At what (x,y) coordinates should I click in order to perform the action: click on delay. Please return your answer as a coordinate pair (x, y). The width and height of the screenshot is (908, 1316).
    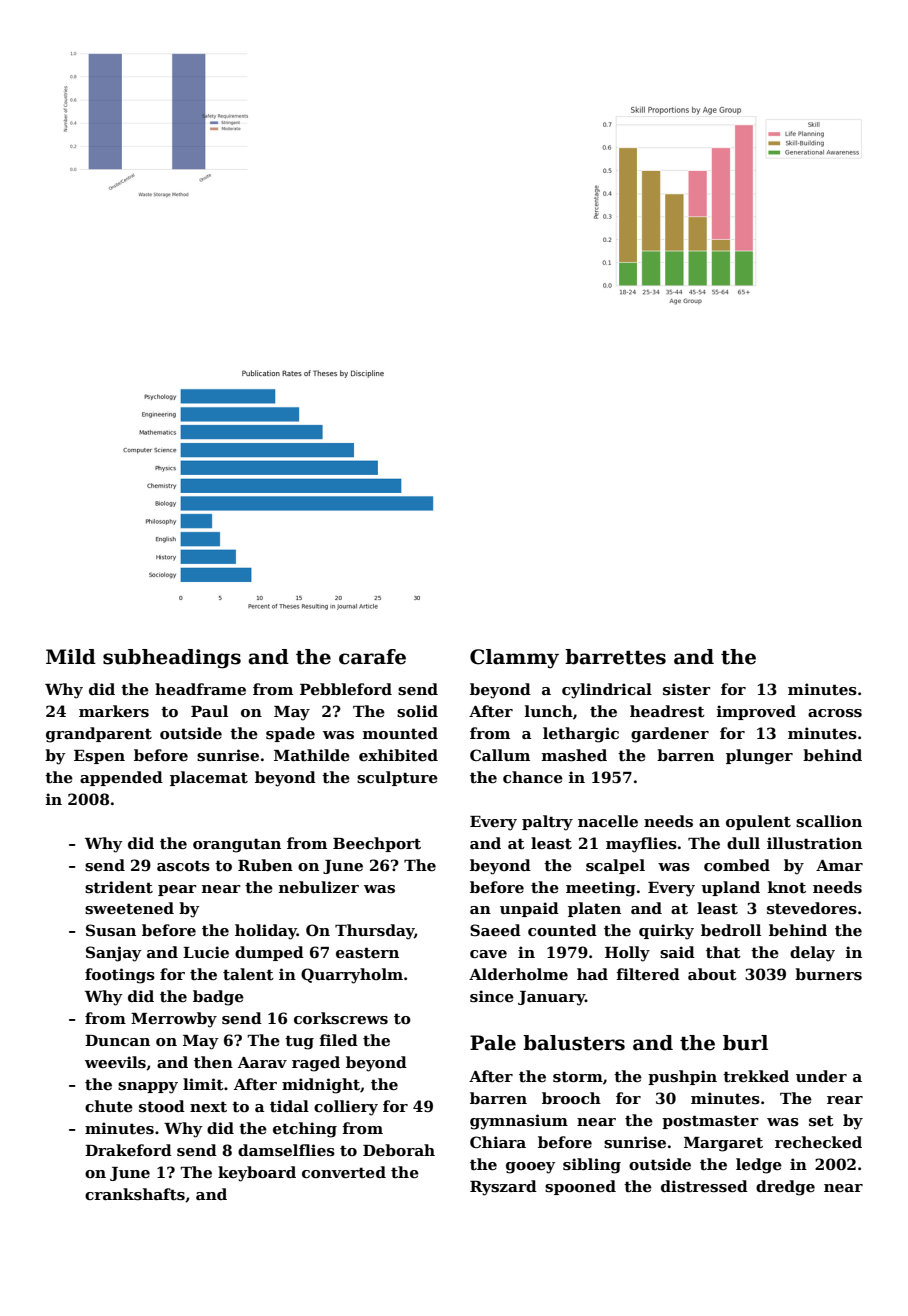
    Looking at the image, I should click on (812, 954).
